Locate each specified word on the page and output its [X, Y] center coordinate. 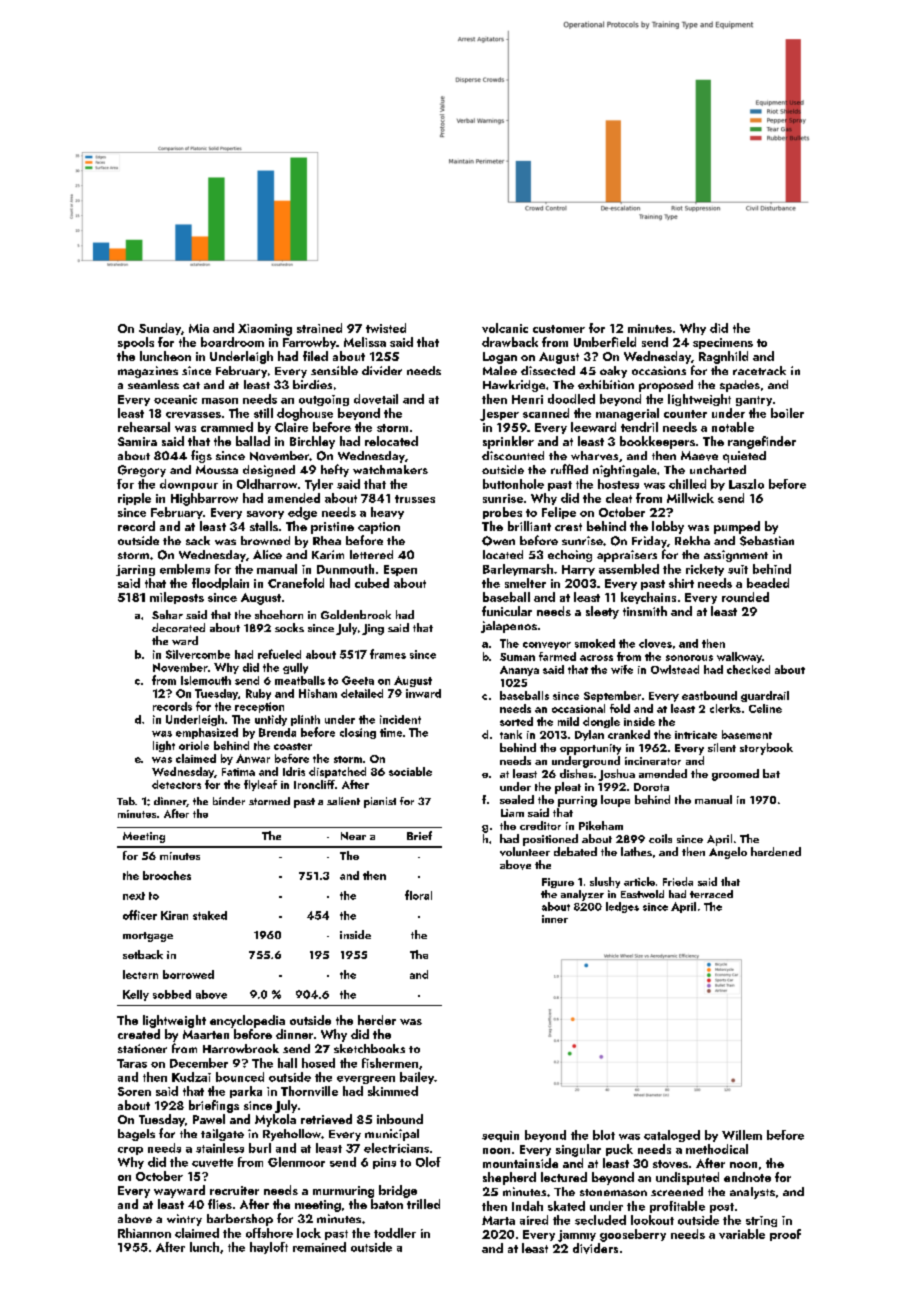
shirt [681, 583]
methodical [717, 1149]
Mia [199, 328]
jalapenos [509, 627]
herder [377, 1020]
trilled [423, 1204]
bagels [136, 1135]
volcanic [505, 328]
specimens [723, 343]
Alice [267, 554]
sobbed [172, 994]
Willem [742, 1135]
